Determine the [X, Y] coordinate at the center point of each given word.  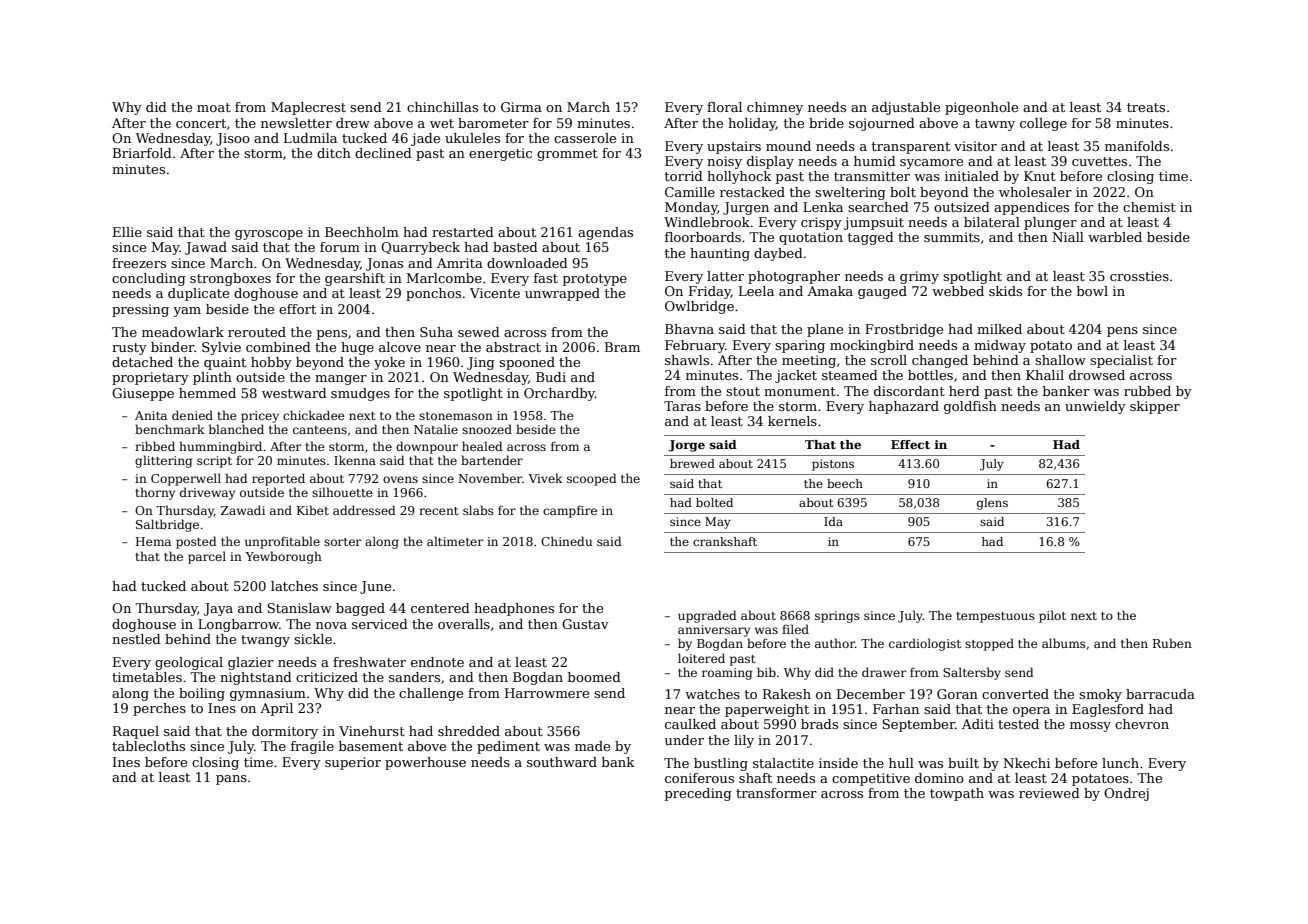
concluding [149, 279]
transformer [776, 793]
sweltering [850, 193]
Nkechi [1026, 763]
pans [231, 780]
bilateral [992, 222]
